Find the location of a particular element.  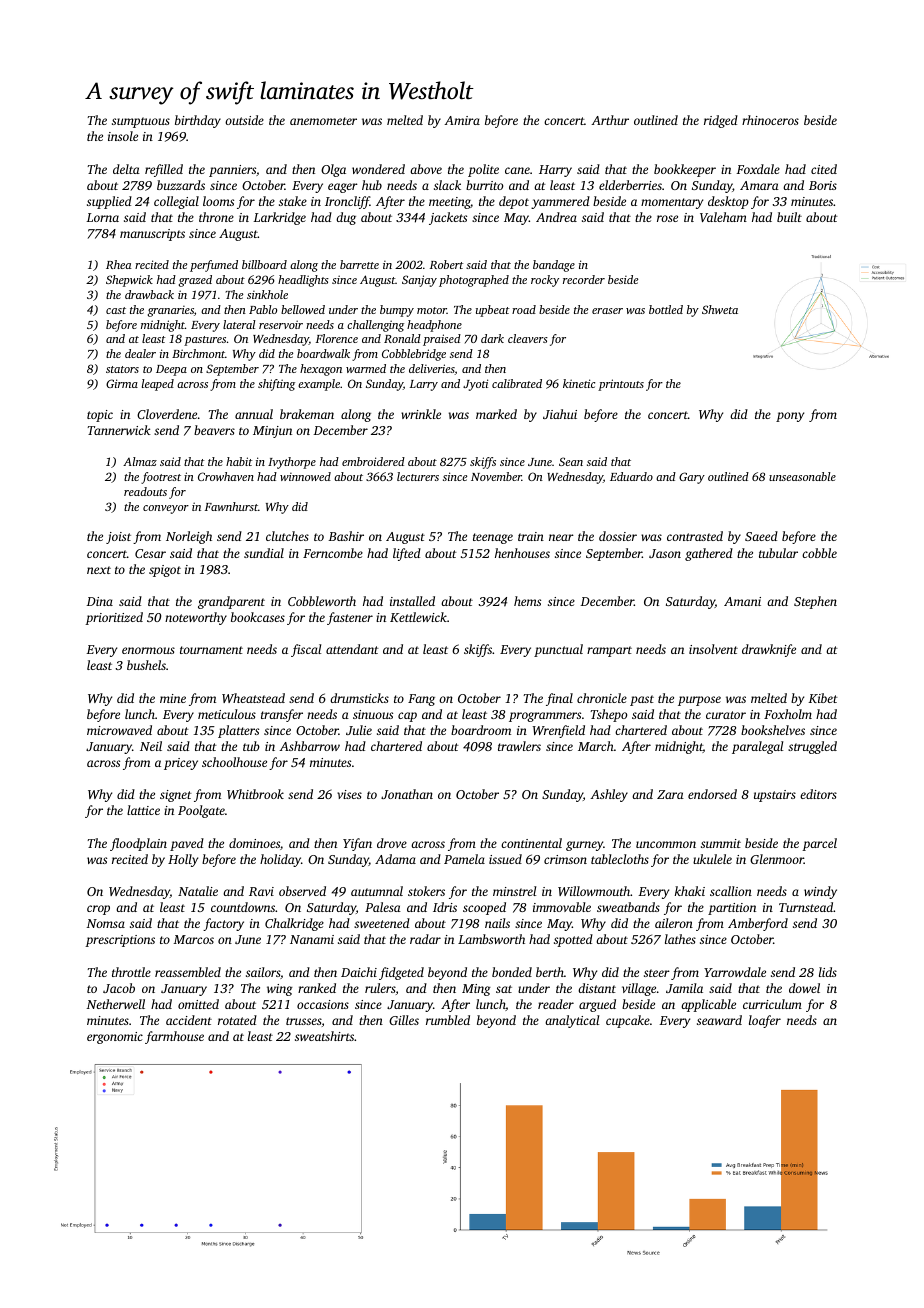

trawlers is located at coordinates (519, 746).
